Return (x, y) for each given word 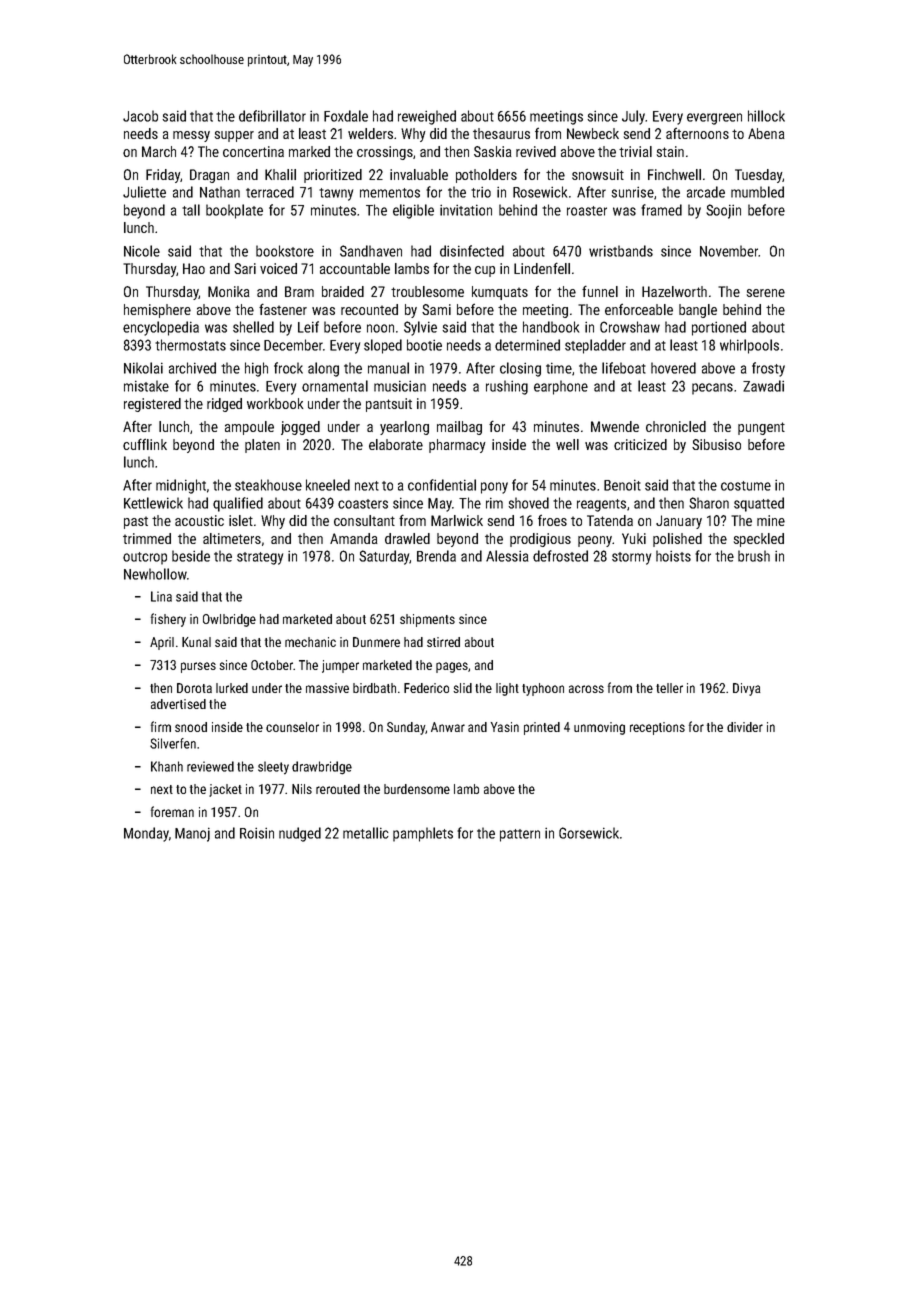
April (162, 643)
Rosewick (540, 192)
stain (670, 151)
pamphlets (423, 834)
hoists (673, 556)
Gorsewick (589, 833)
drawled (407, 538)
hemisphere (157, 311)
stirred (443, 642)
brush (754, 556)
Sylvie (420, 328)
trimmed (147, 538)
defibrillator (272, 116)
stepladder (595, 346)
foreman (172, 811)
